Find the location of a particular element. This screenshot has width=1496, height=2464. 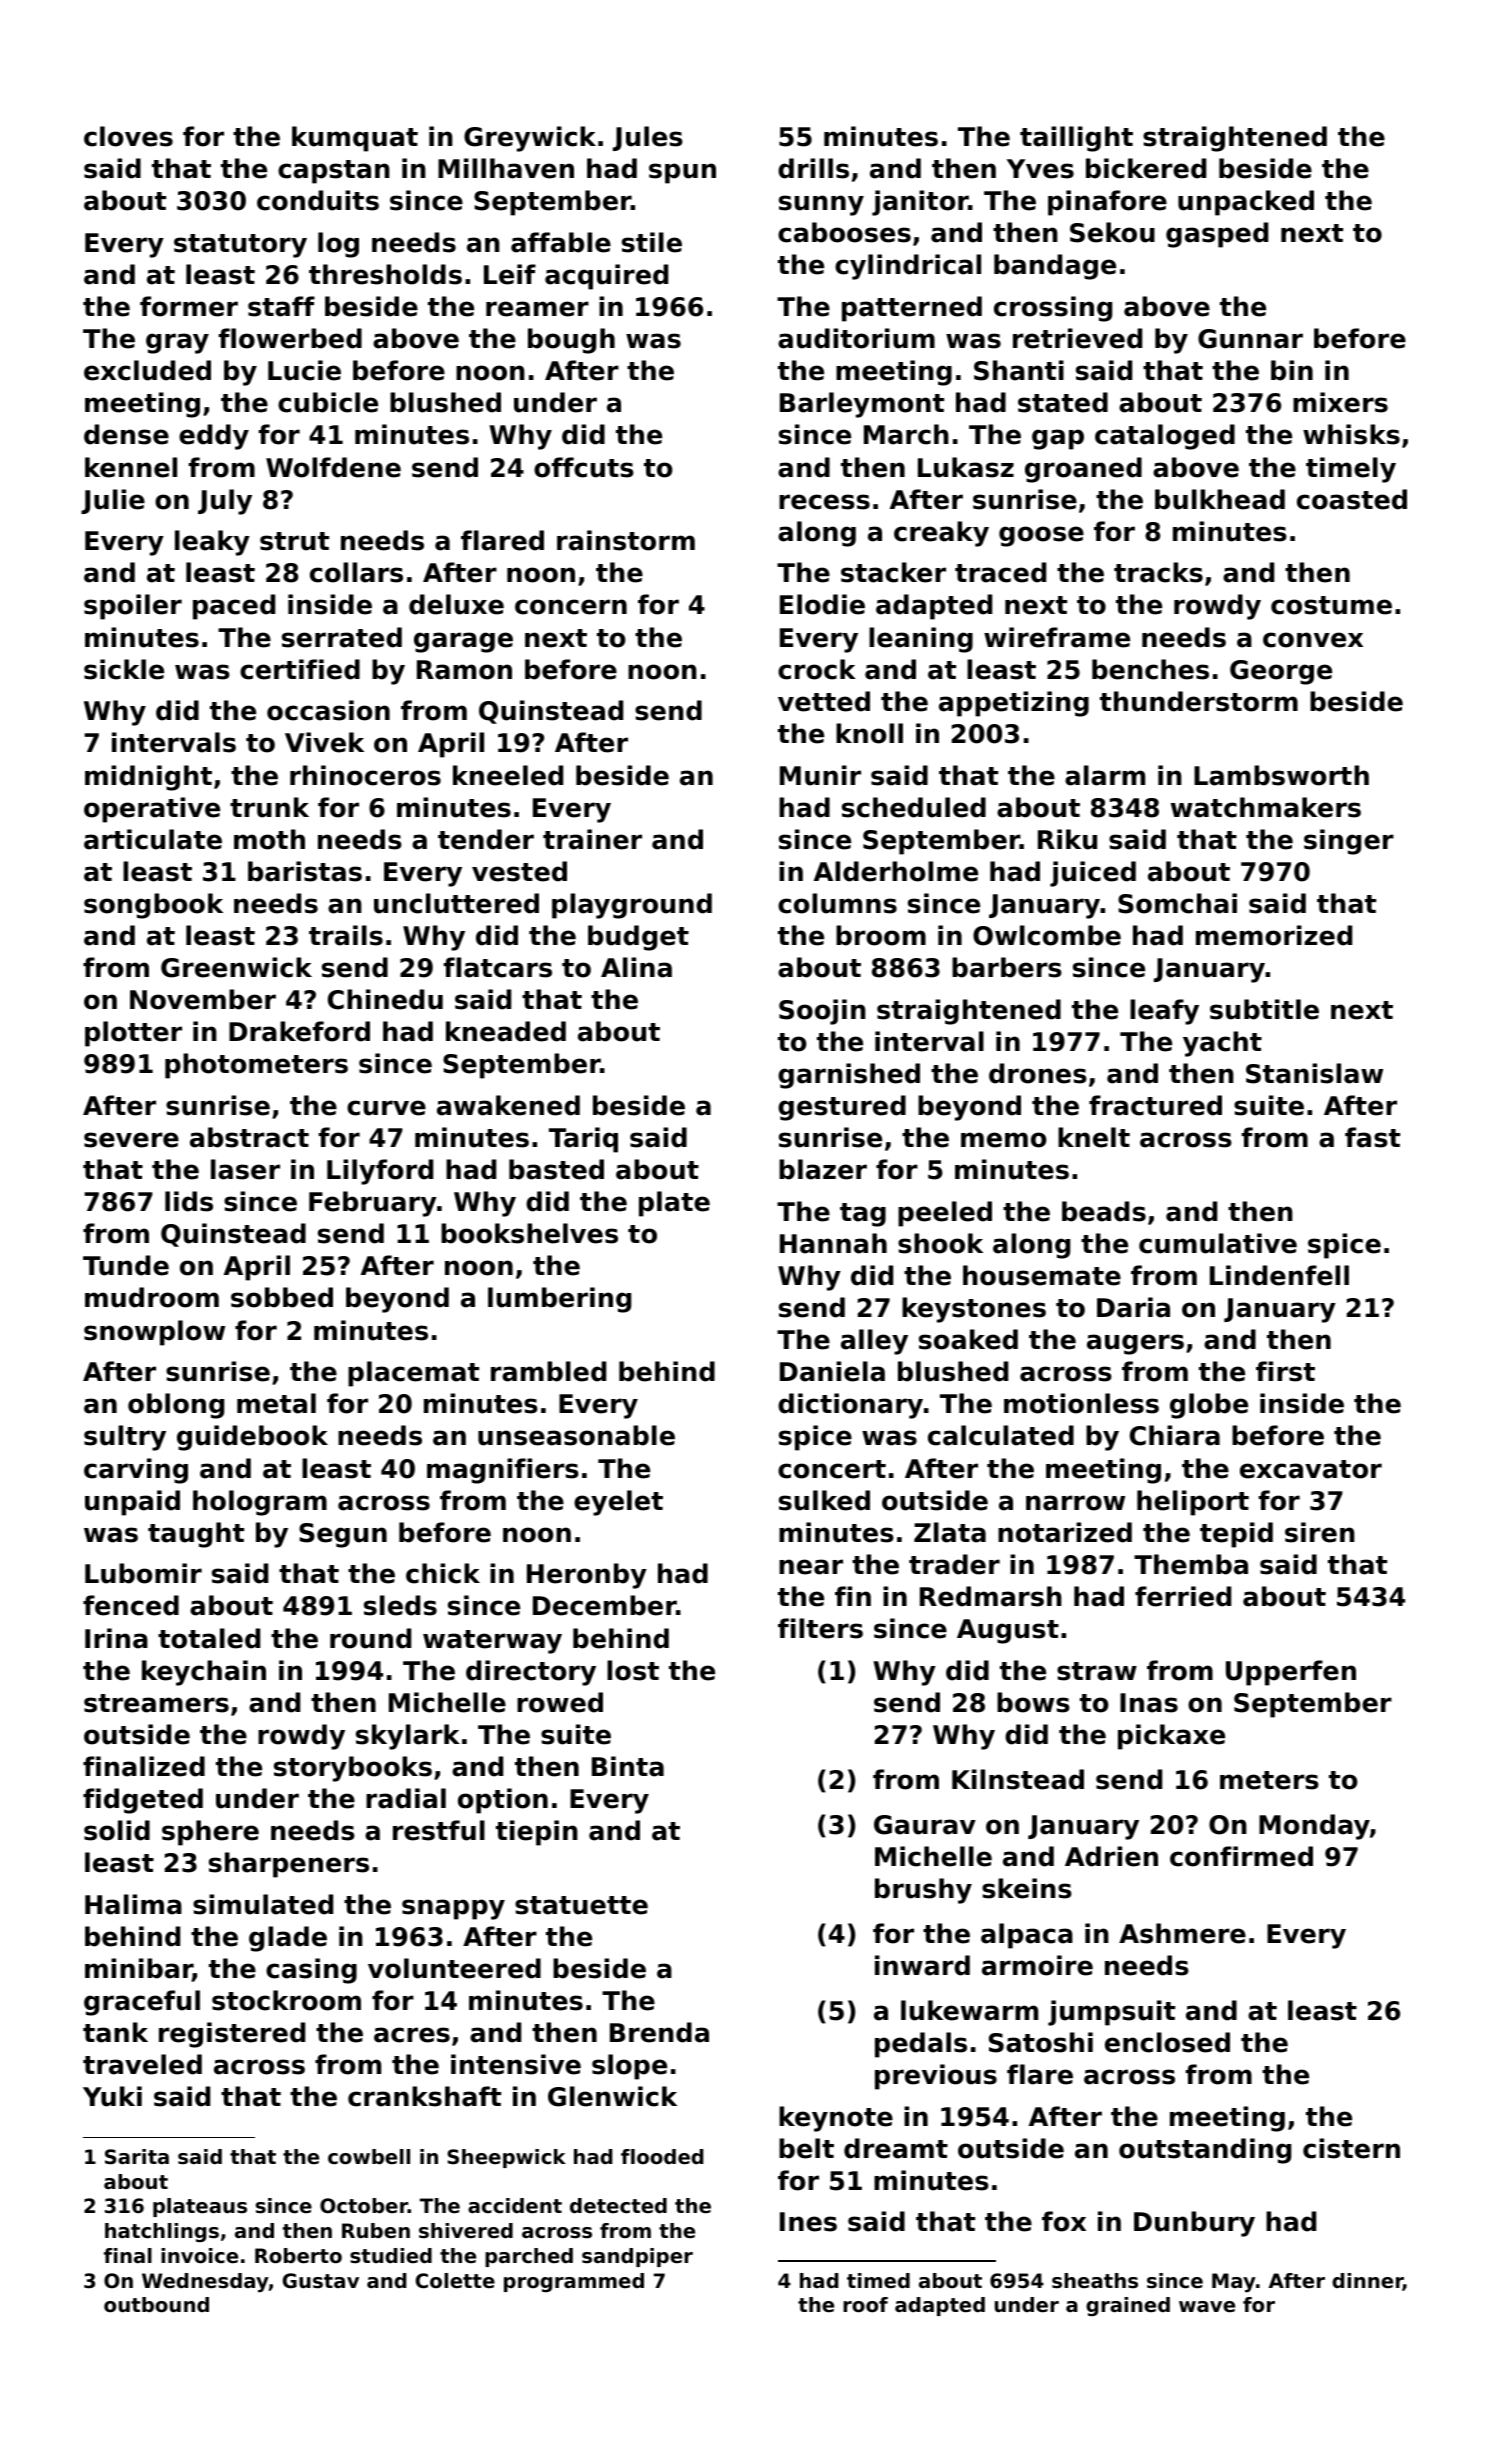

outbound is located at coordinates (156, 2305).
